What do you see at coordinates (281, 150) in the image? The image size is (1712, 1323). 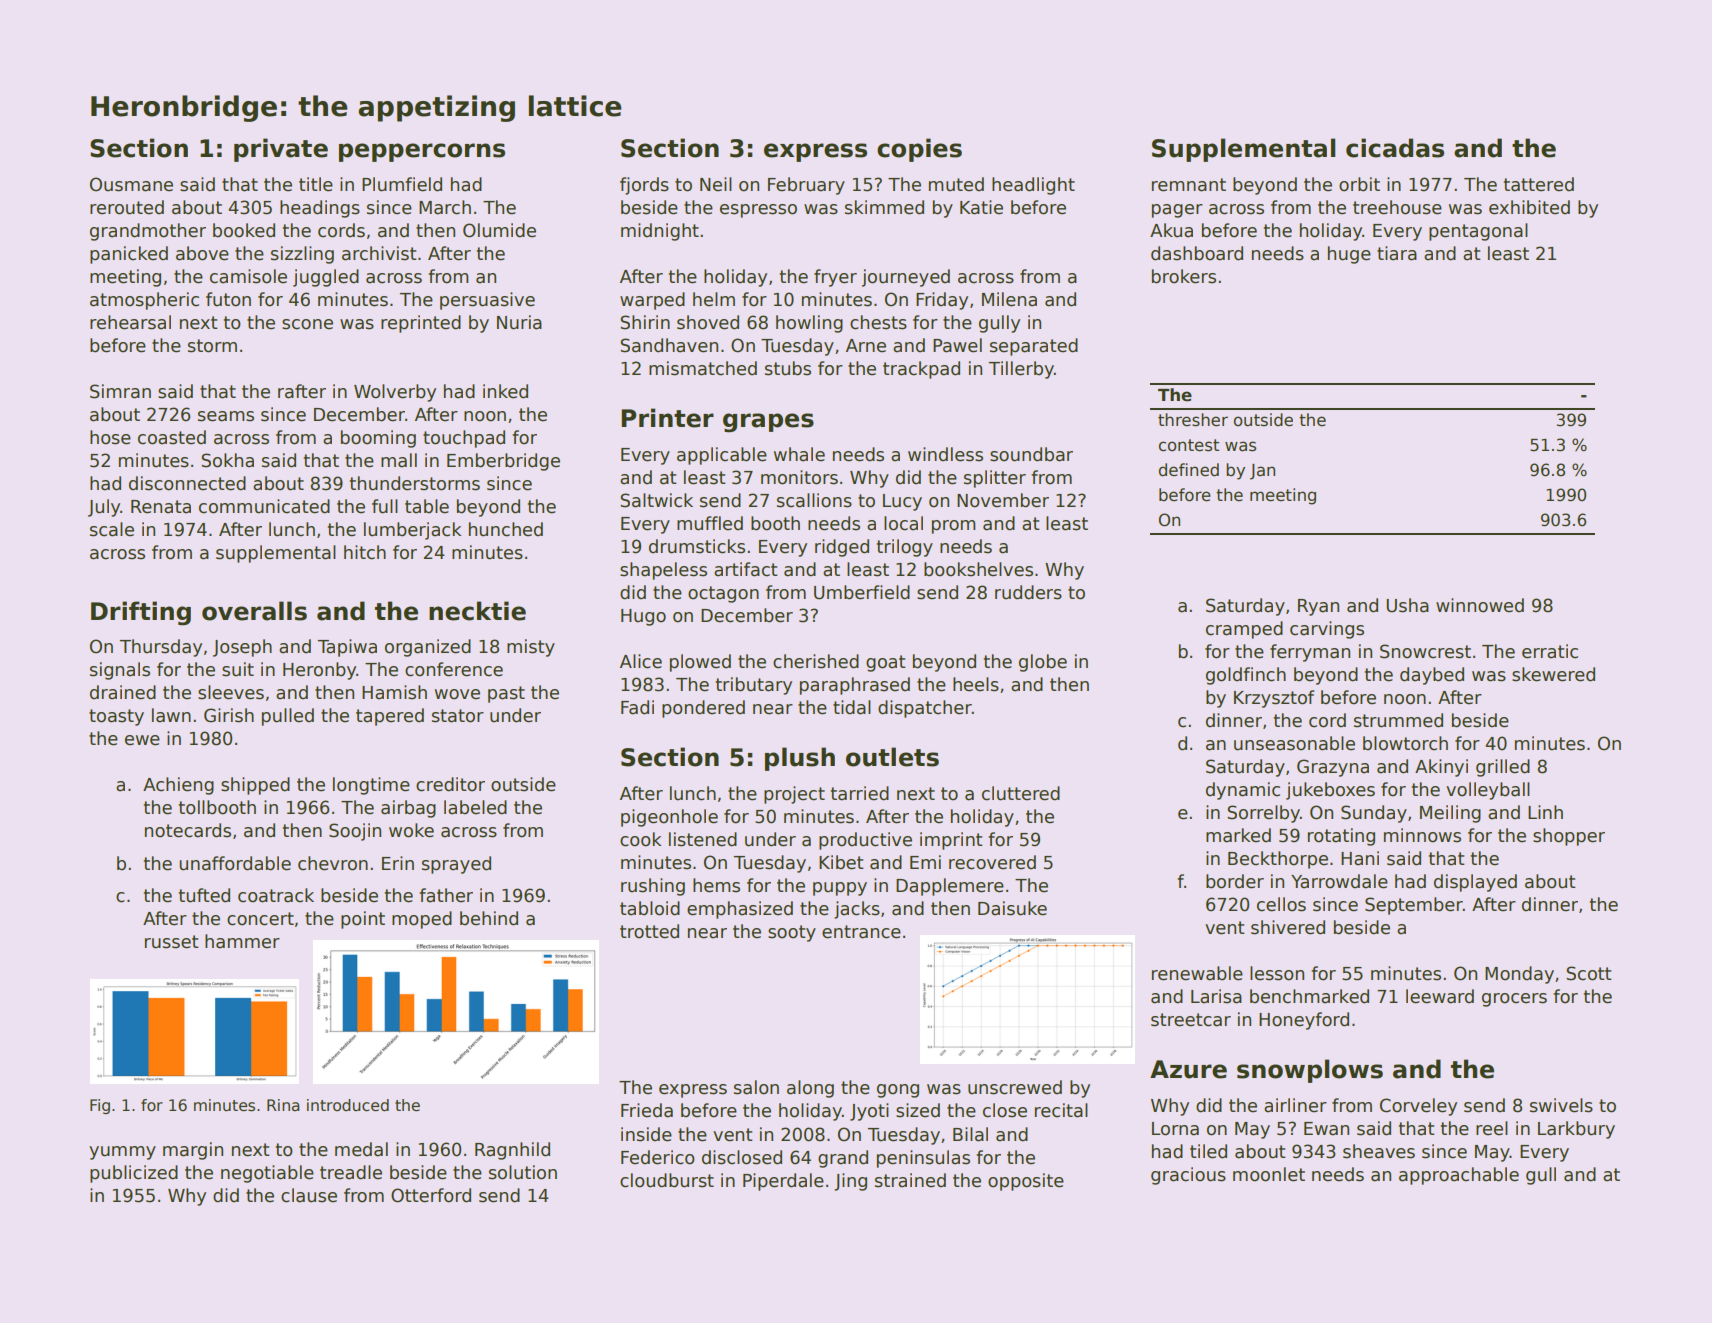 I see `private` at bounding box center [281, 150].
